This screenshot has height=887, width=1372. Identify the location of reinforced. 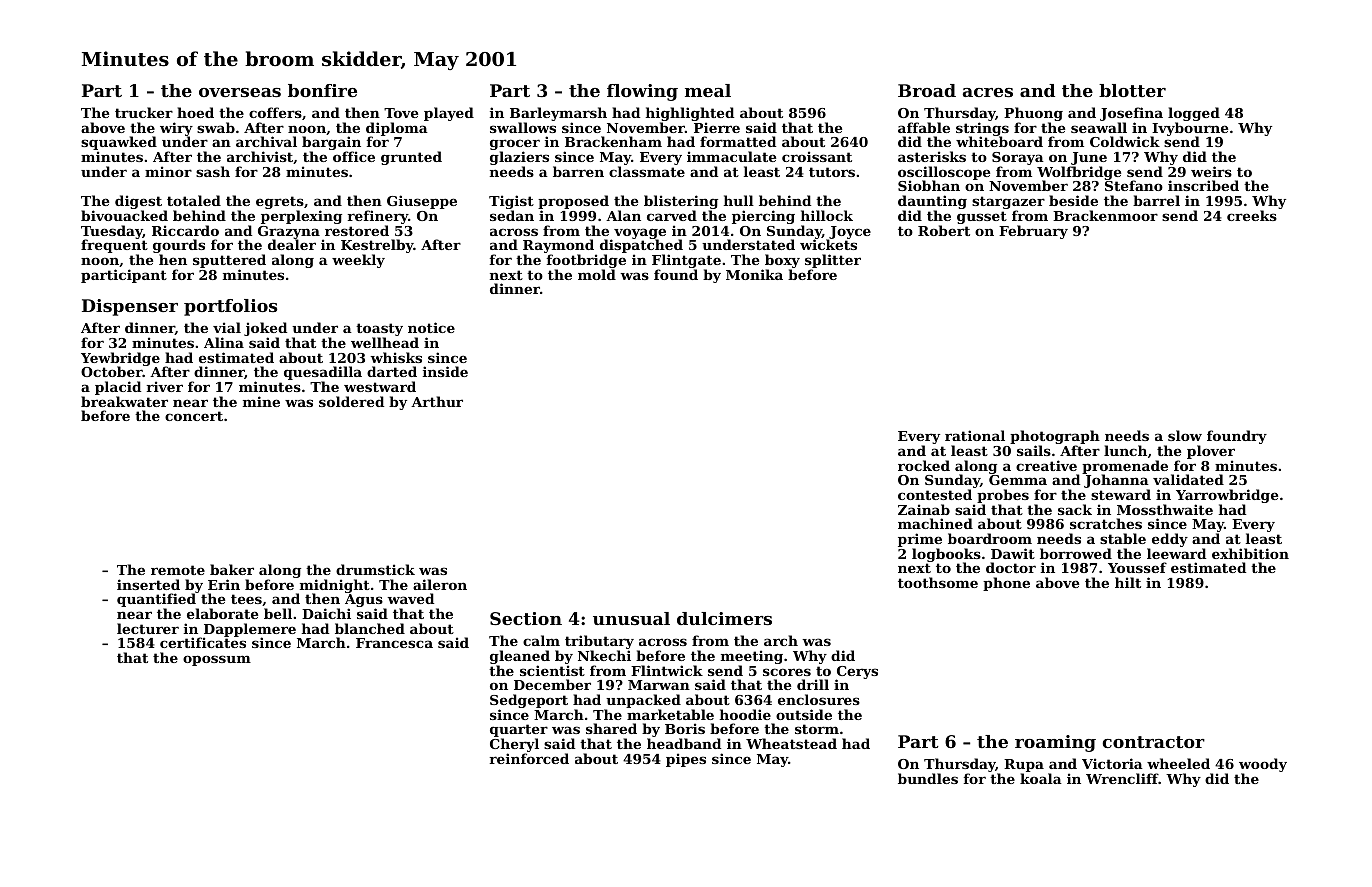
(529, 758).
